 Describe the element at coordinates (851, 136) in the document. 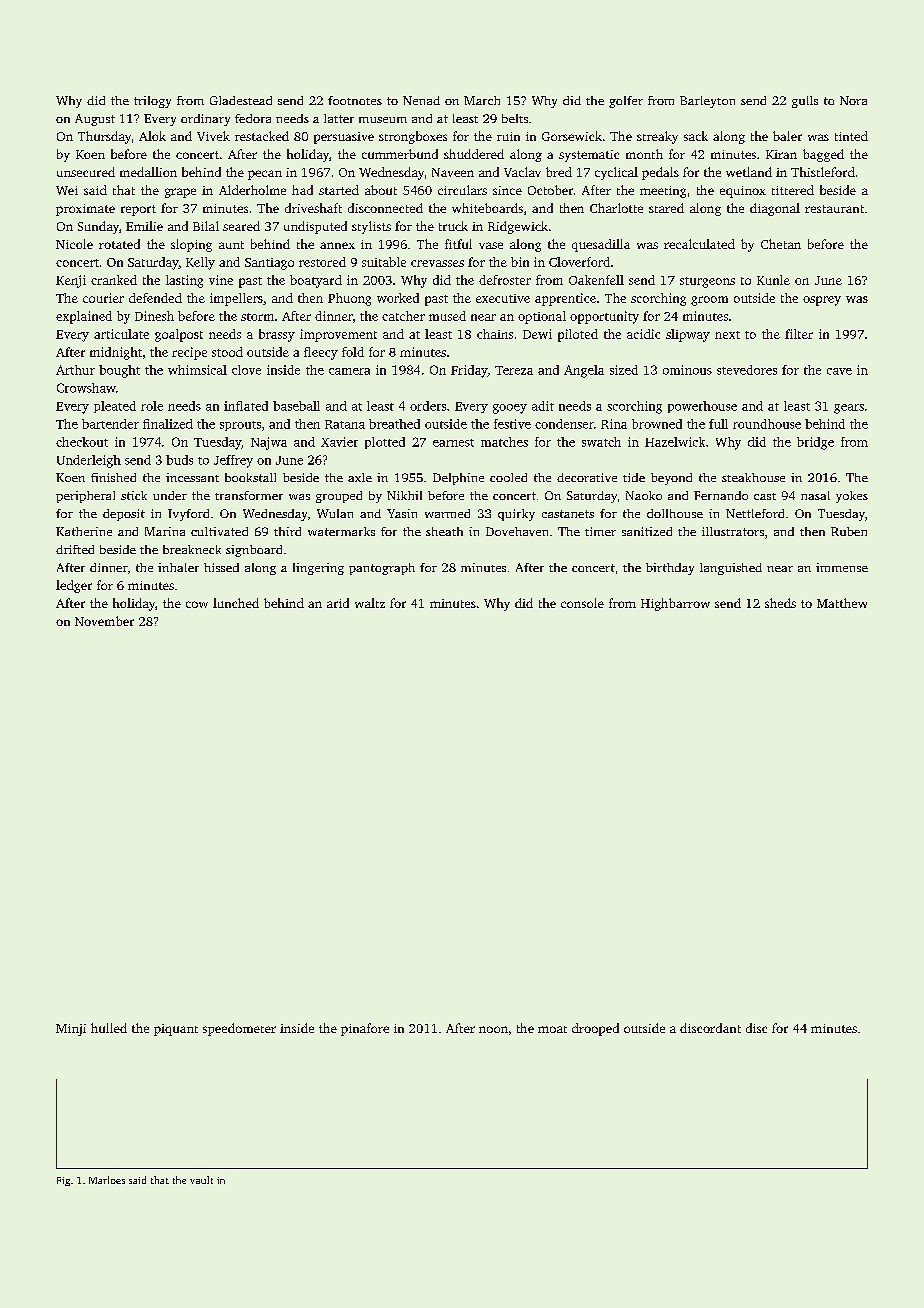

I see `tinted` at that location.
